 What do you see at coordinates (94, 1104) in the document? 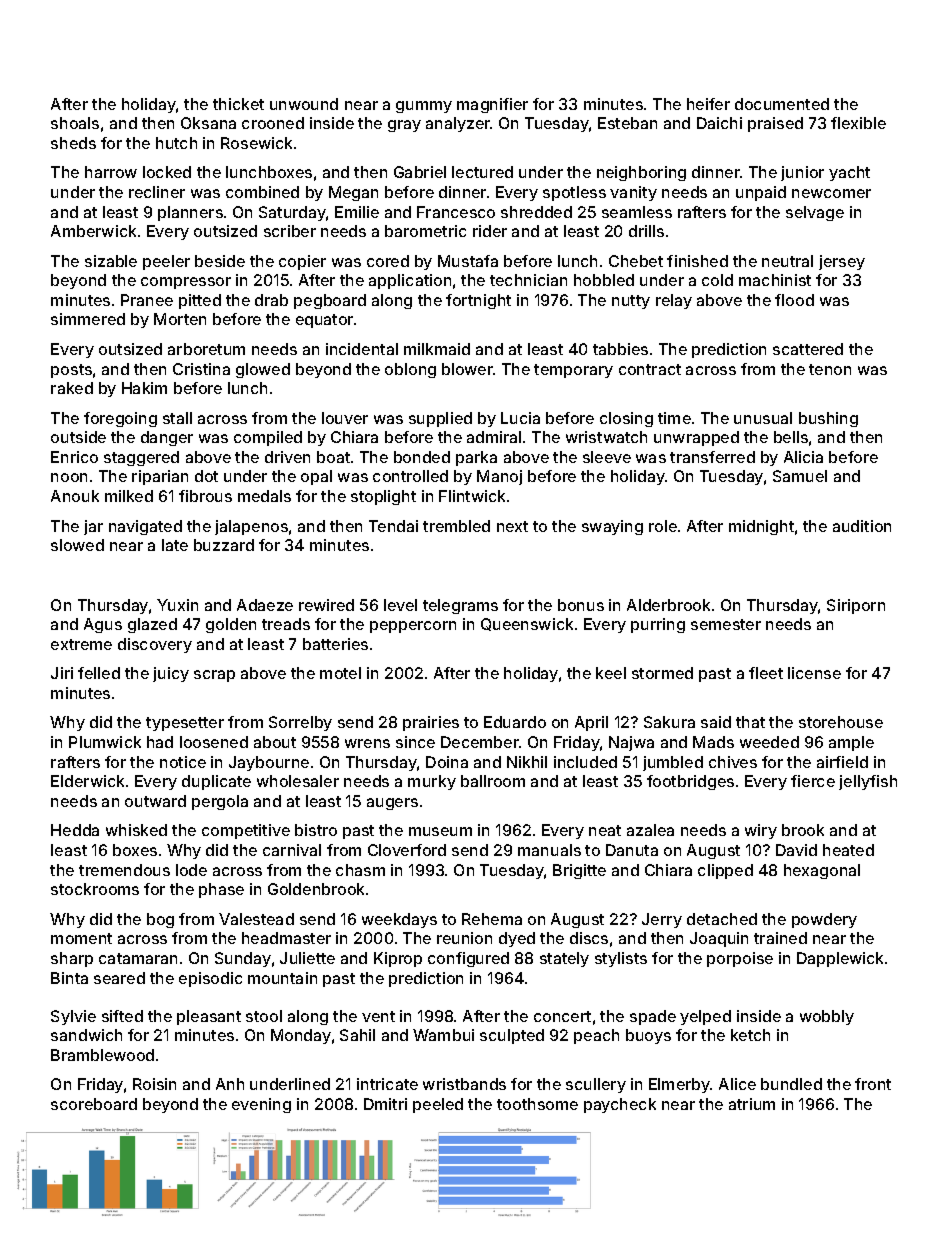
I see `scoreboard` at bounding box center [94, 1104].
